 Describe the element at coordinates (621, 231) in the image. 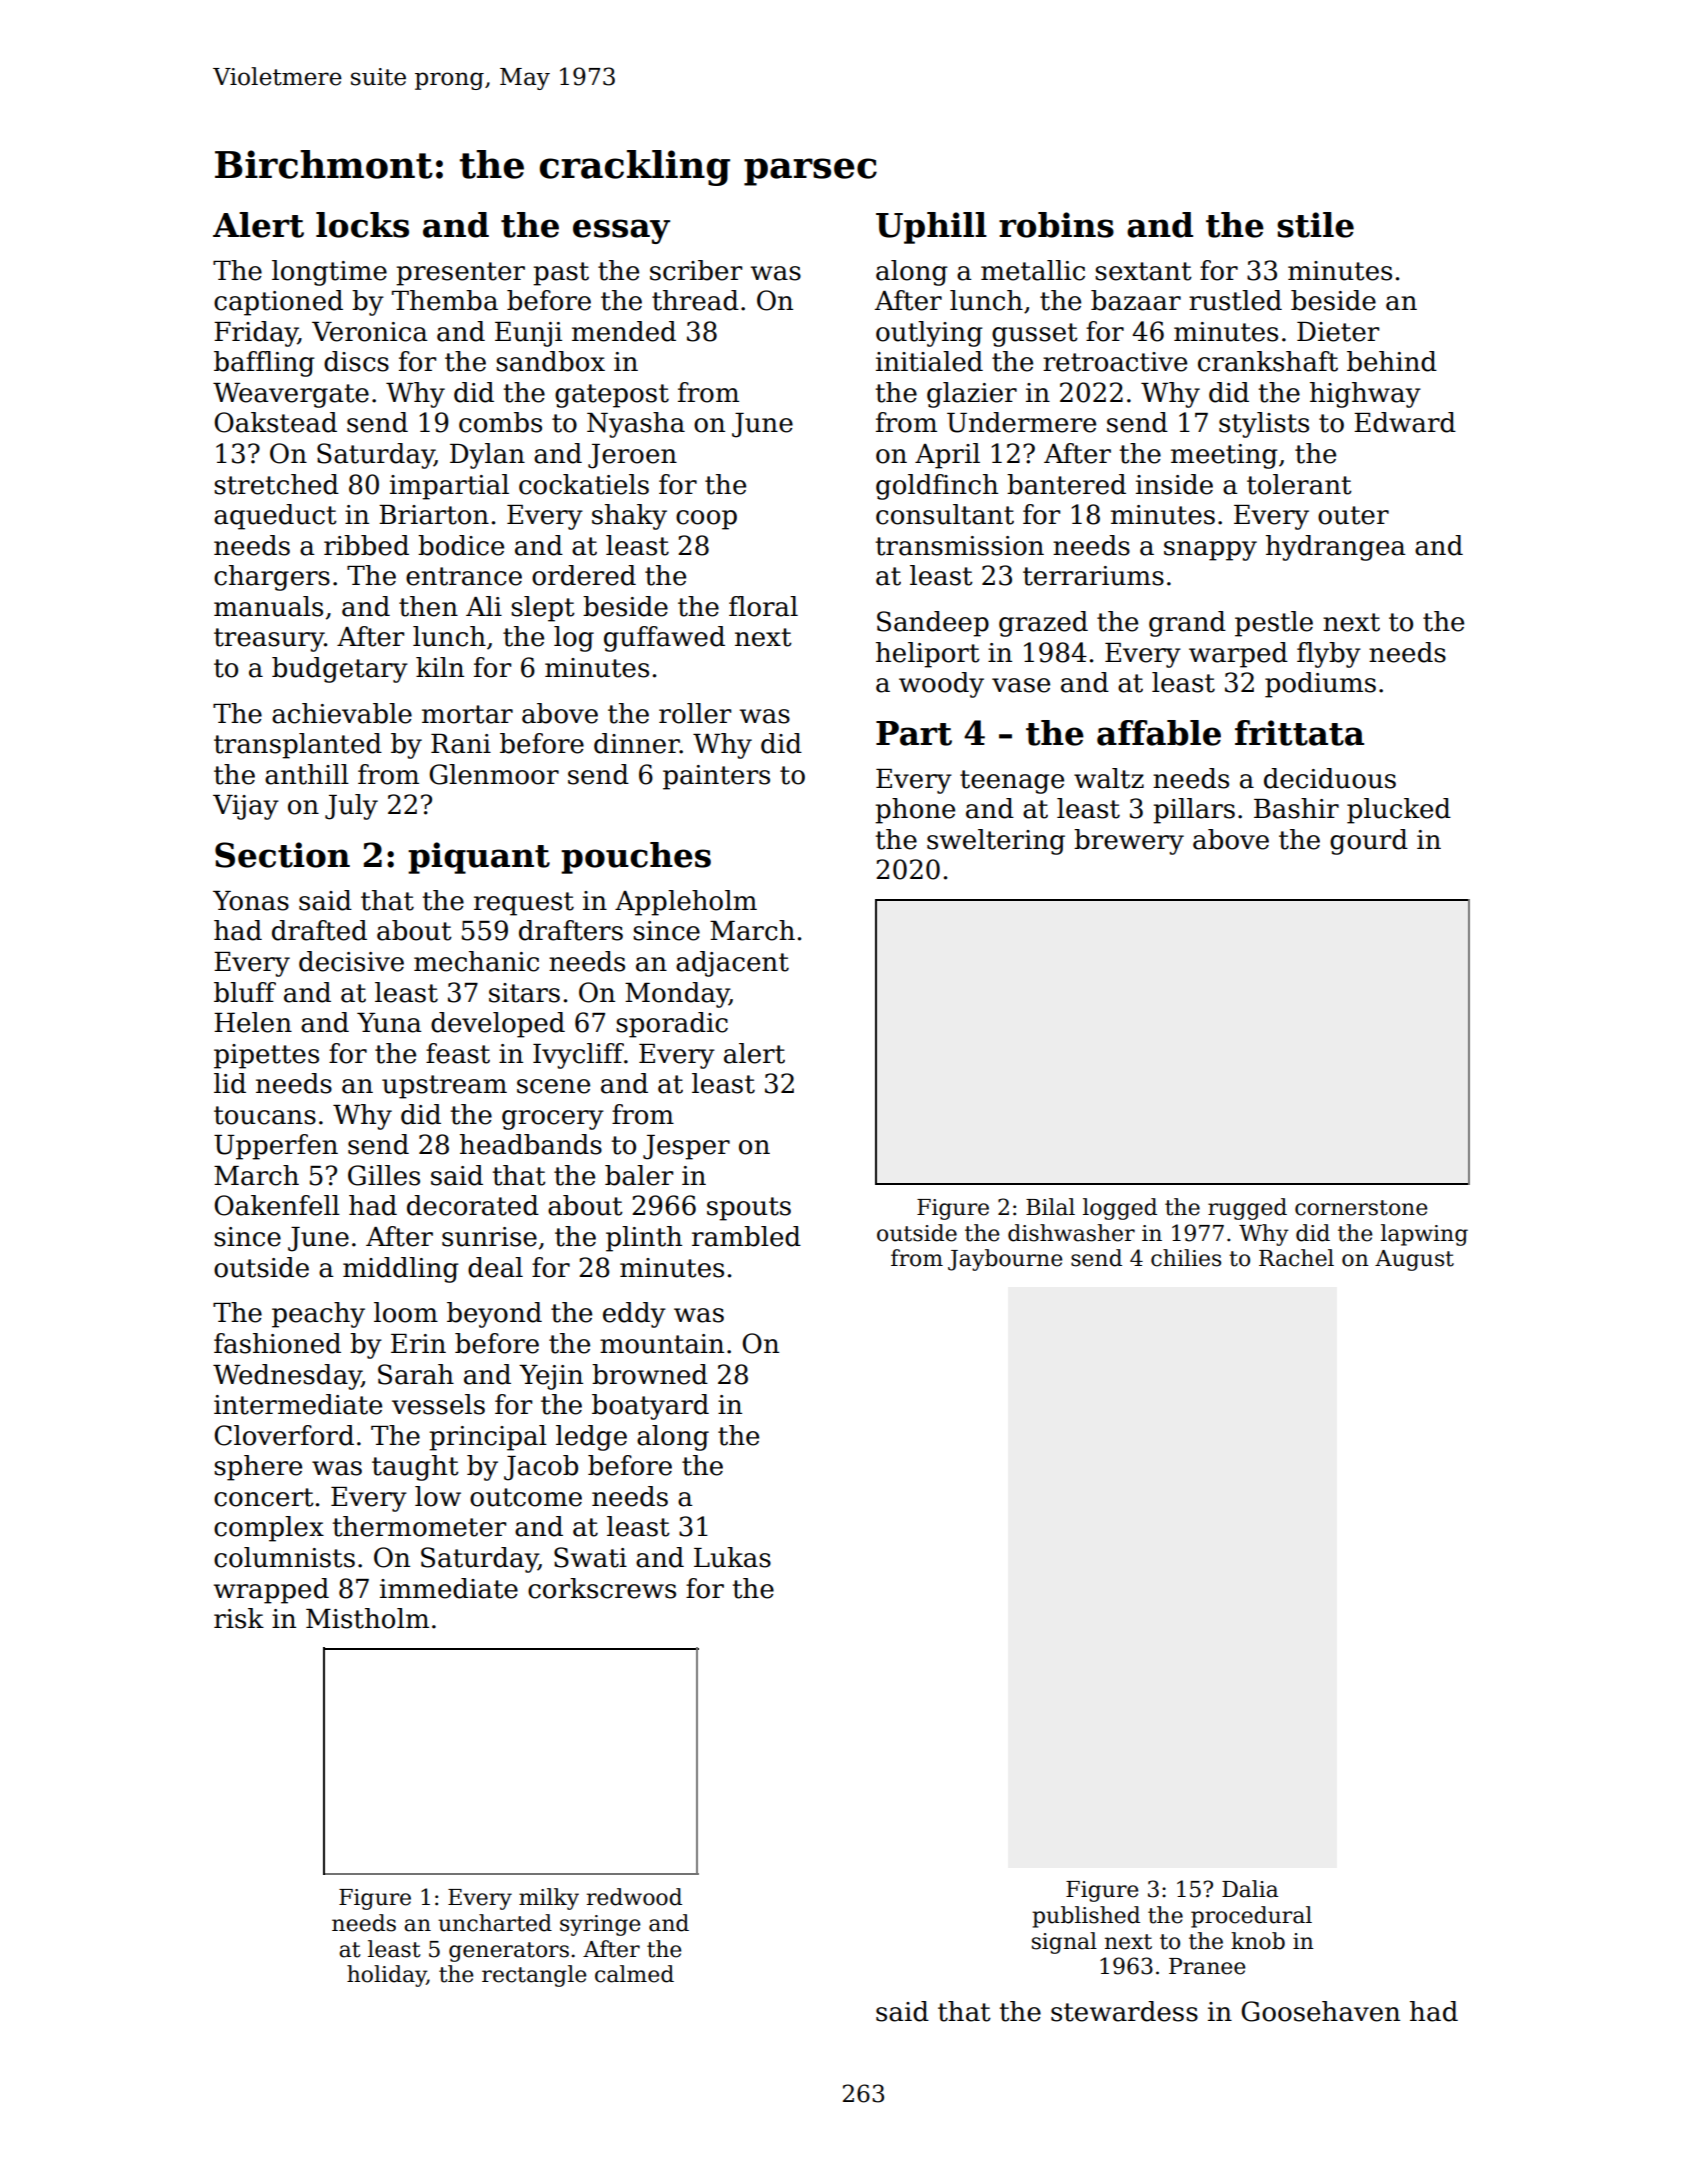

I see `essay` at that location.
